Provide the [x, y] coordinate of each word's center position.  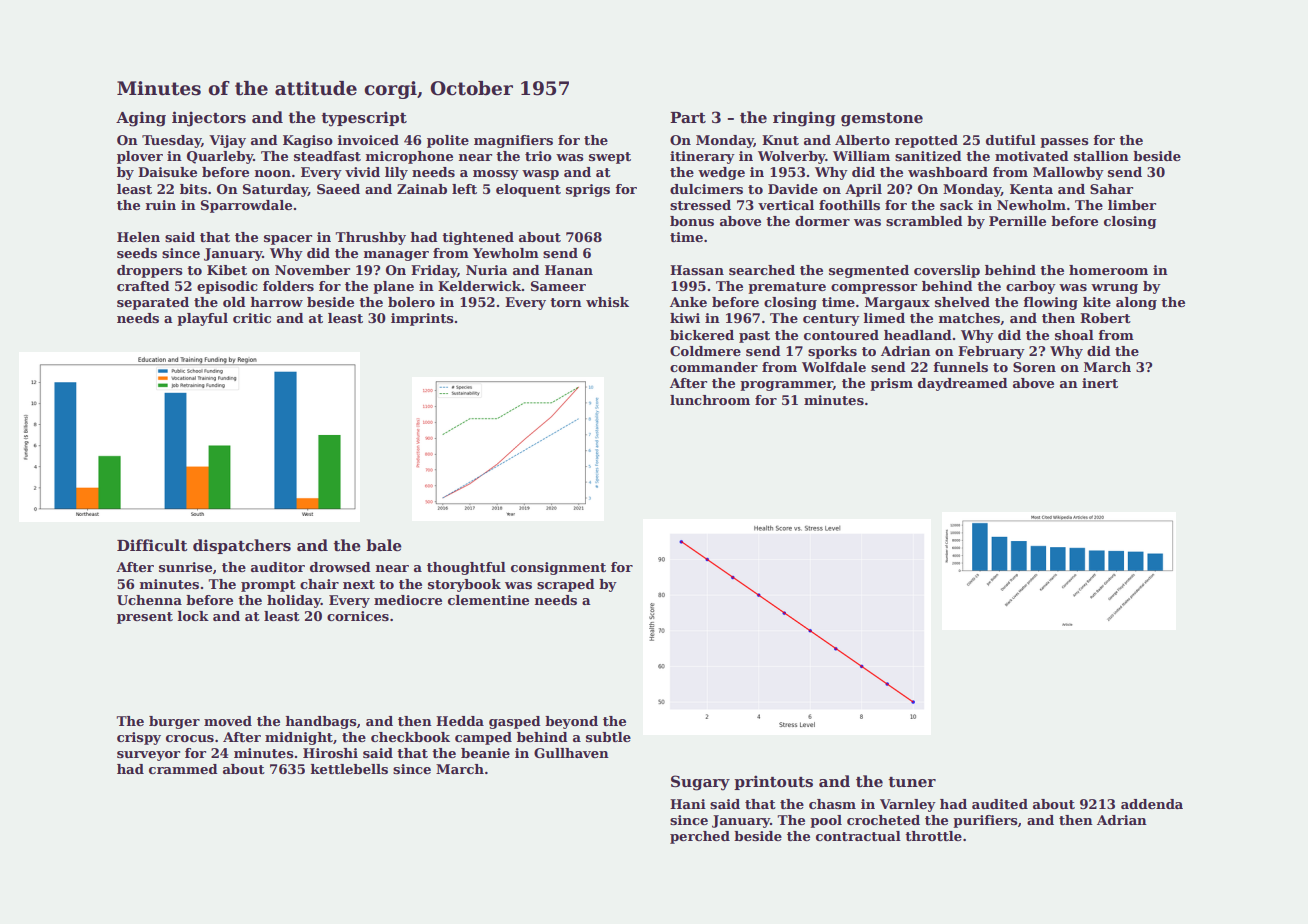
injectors [209, 119]
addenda [1152, 804]
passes [1064, 143]
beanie [485, 753]
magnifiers [513, 141]
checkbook [410, 737]
